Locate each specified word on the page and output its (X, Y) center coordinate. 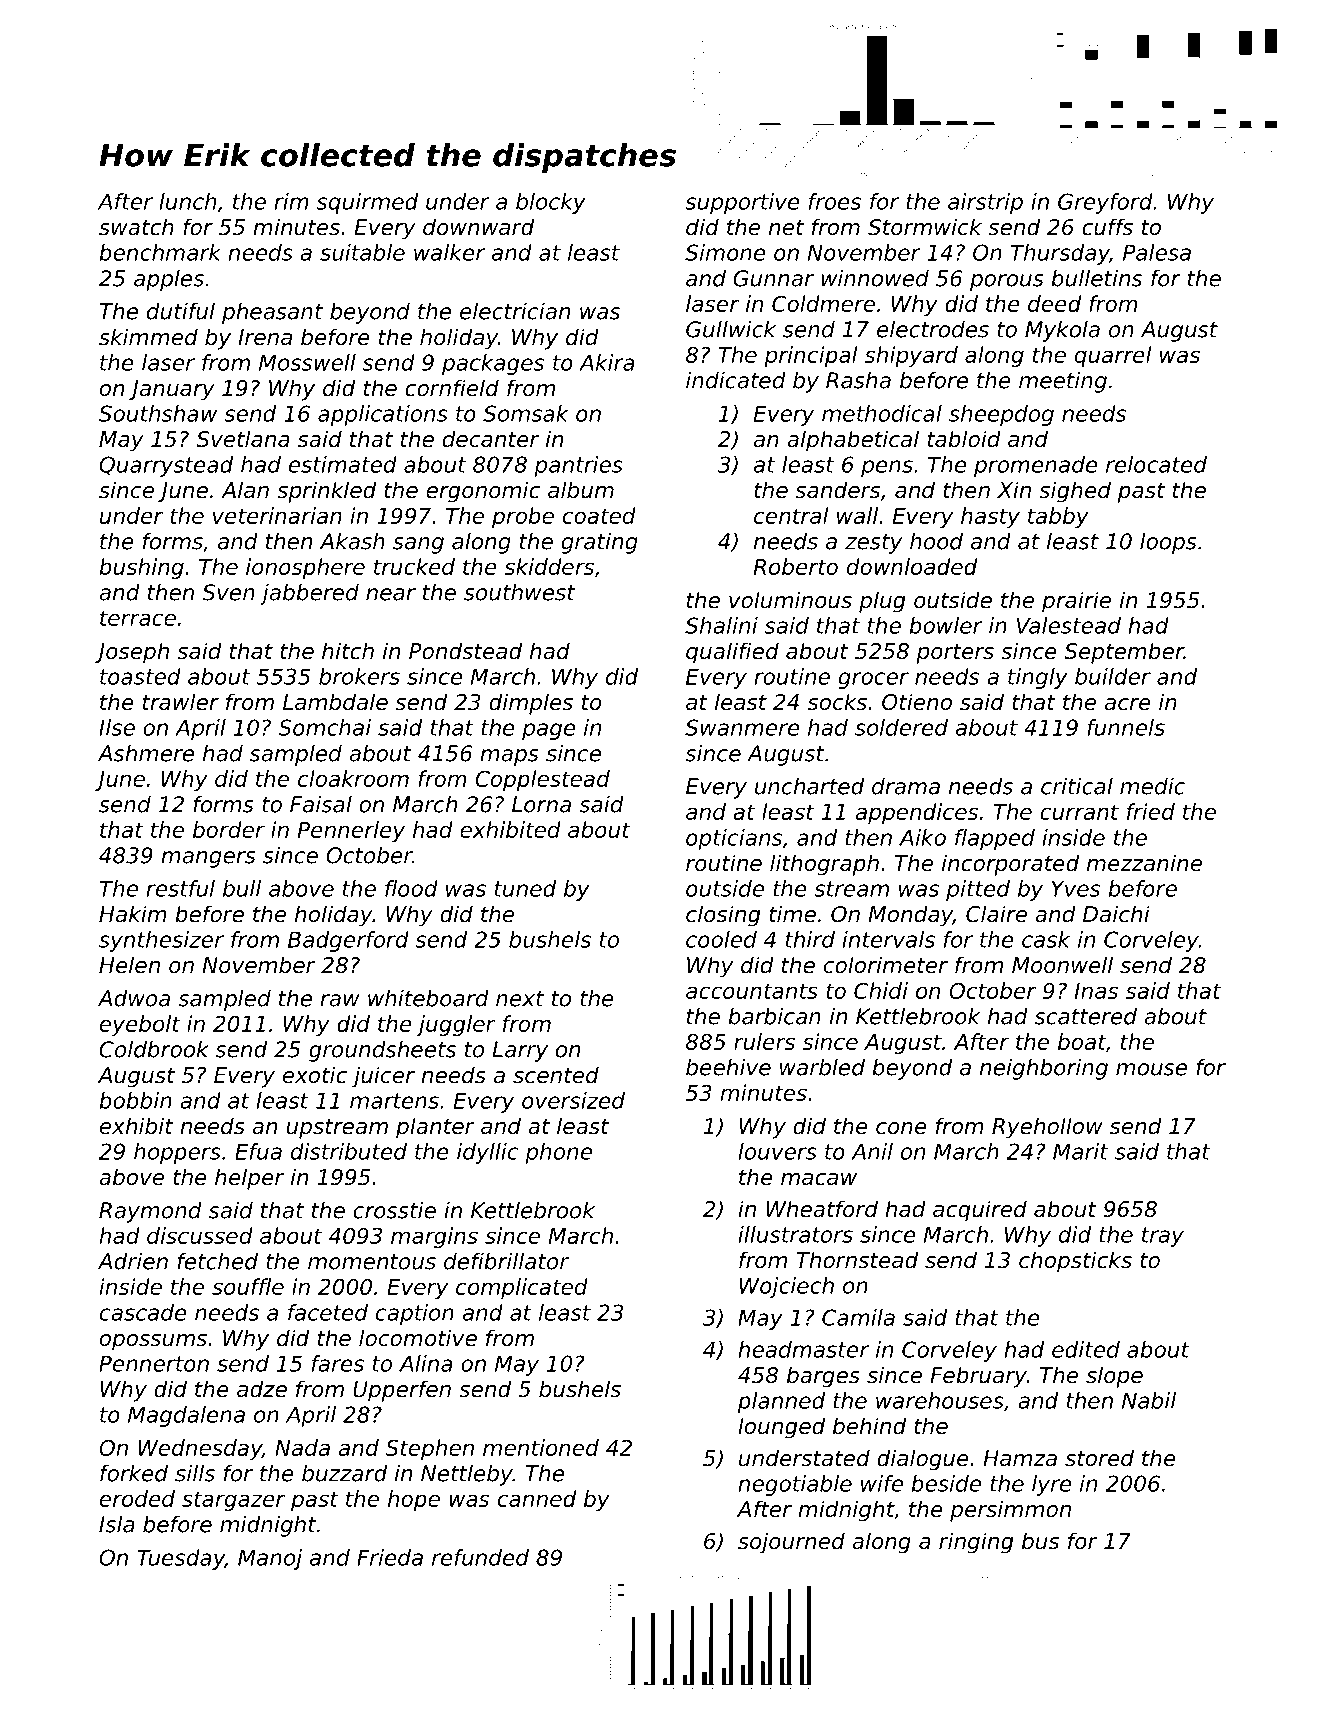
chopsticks (1075, 1262)
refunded (480, 1557)
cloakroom (353, 778)
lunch (187, 201)
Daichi (1116, 914)
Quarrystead (166, 466)
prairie (1076, 602)
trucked (414, 566)
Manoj (270, 1559)
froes (835, 201)
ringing (976, 1543)
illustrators (795, 1234)
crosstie (394, 1210)
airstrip (985, 203)
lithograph (824, 865)
